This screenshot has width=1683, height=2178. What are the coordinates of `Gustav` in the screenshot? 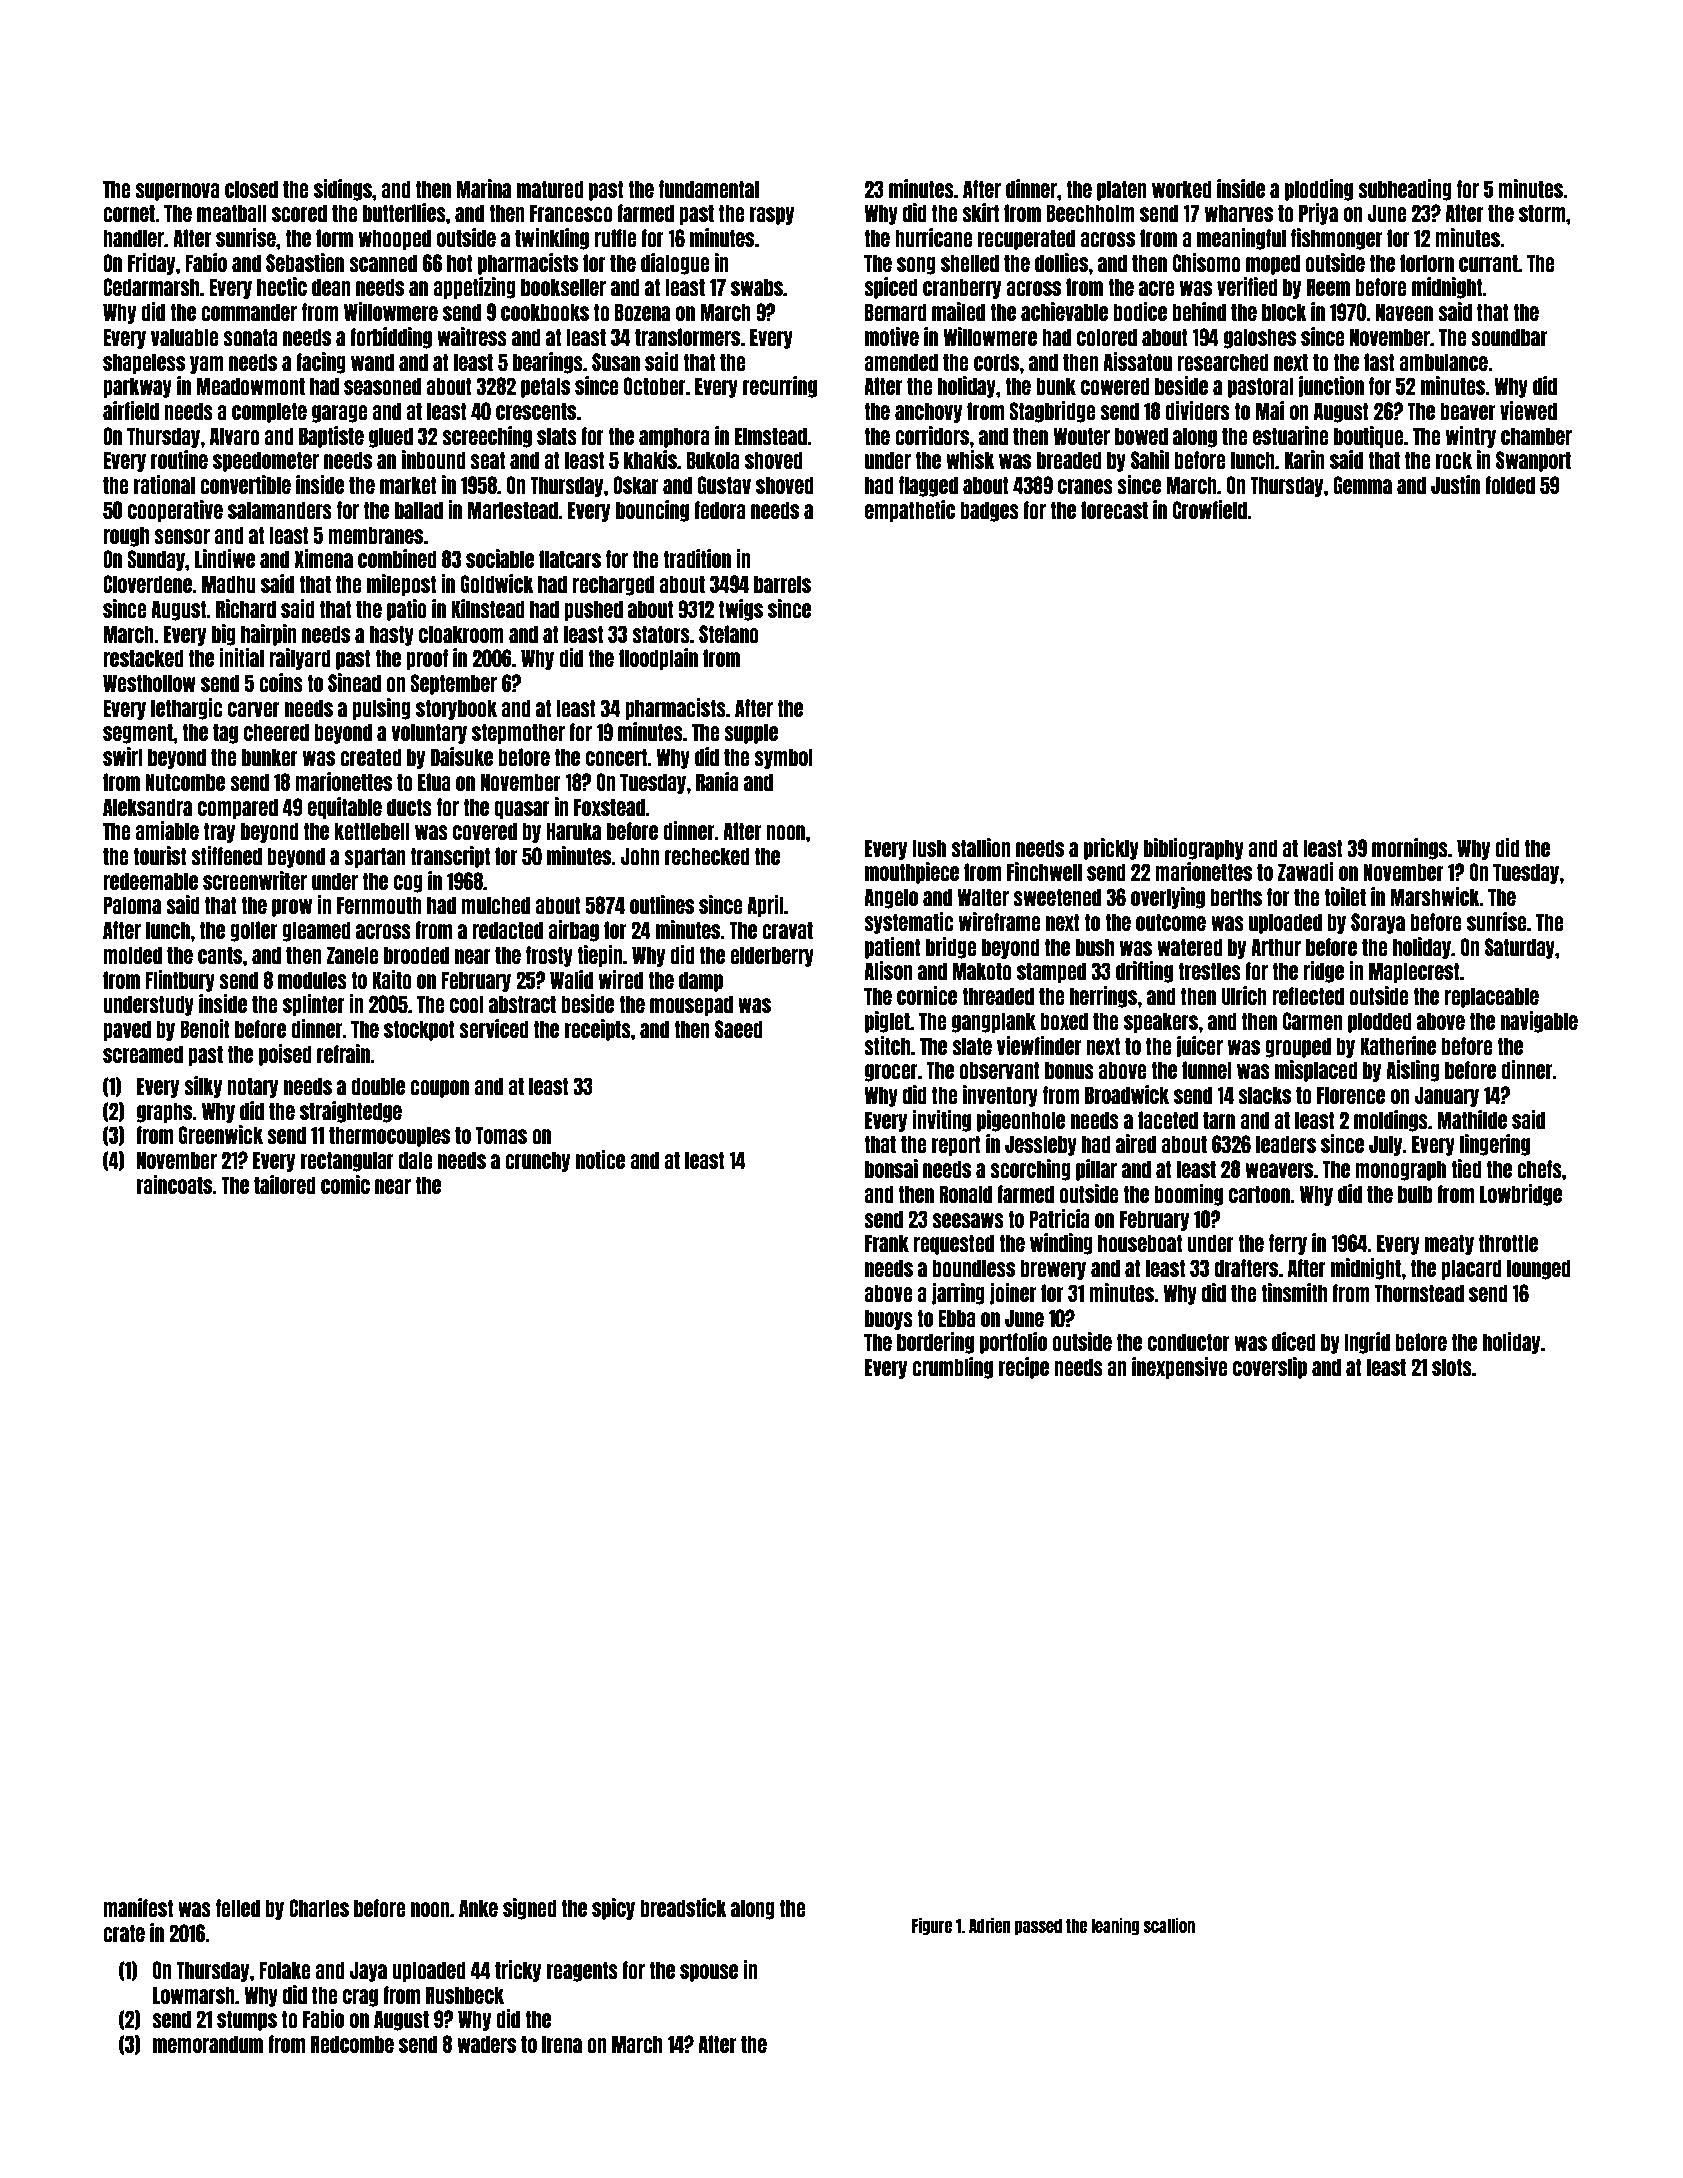 It's located at (724, 485).
